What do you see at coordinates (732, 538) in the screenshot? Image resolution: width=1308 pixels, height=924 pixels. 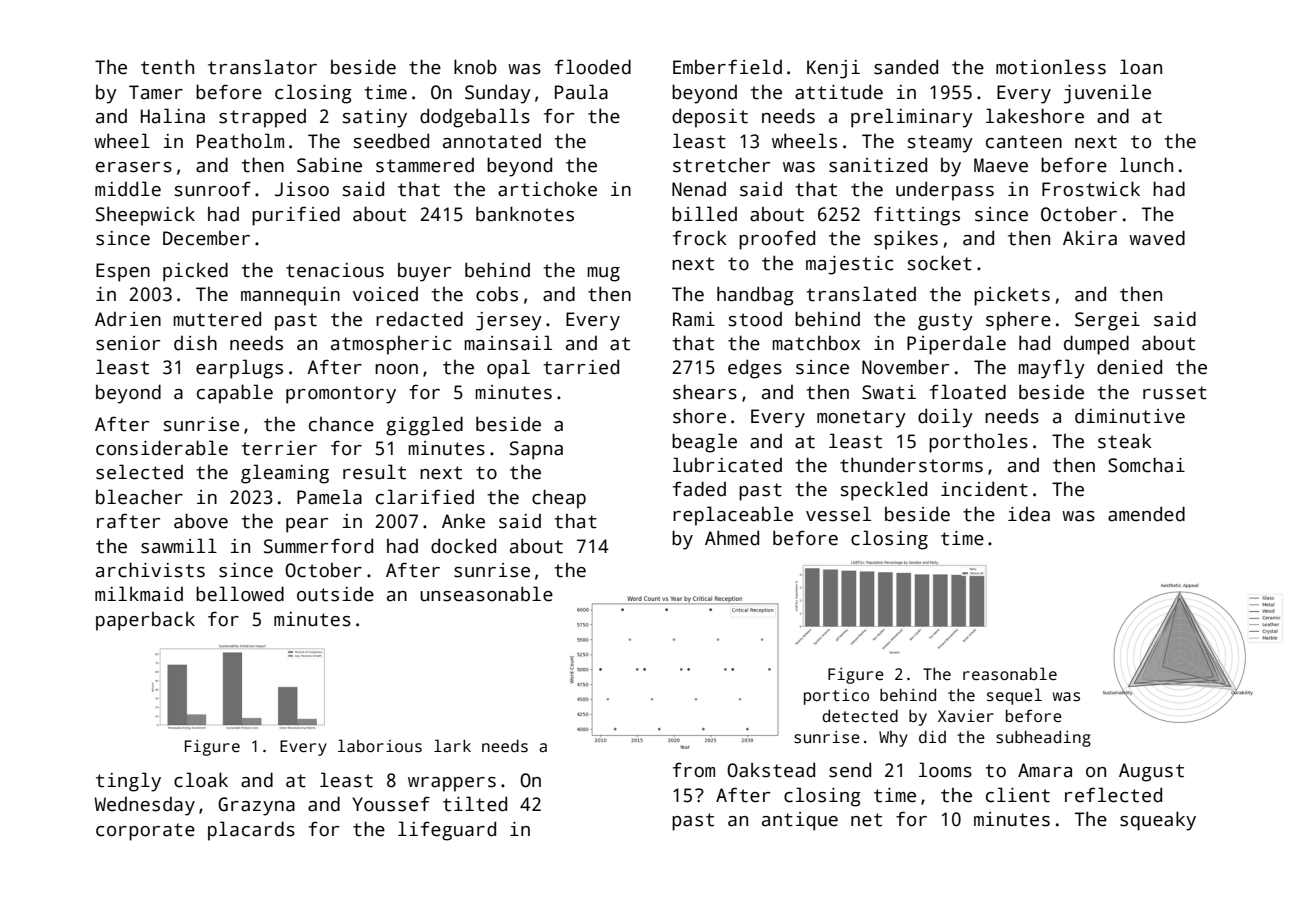 I see `Ahmed` at bounding box center [732, 538].
